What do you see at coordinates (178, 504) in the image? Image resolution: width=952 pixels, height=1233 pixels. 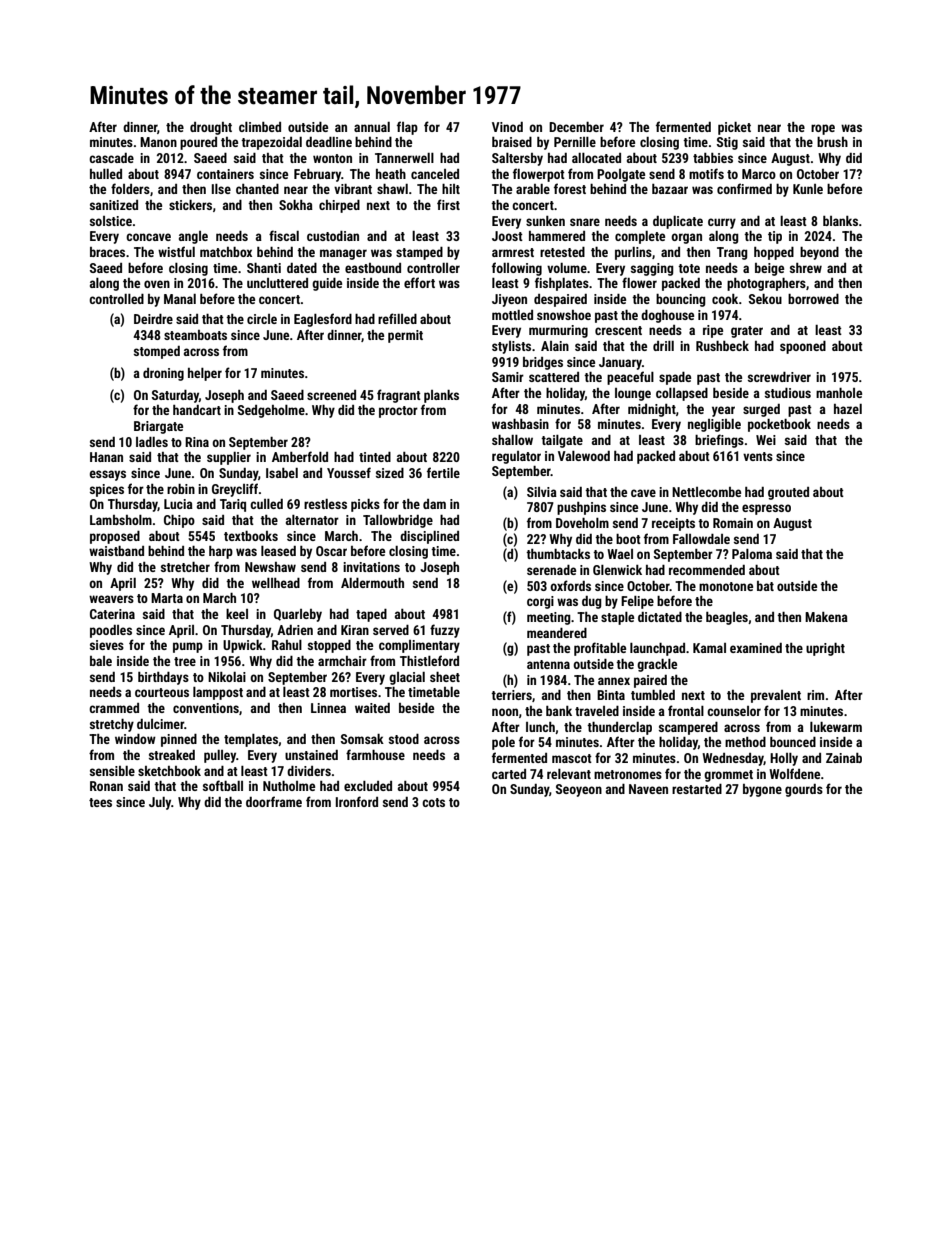 I see `Lucia` at bounding box center [178, 504].
